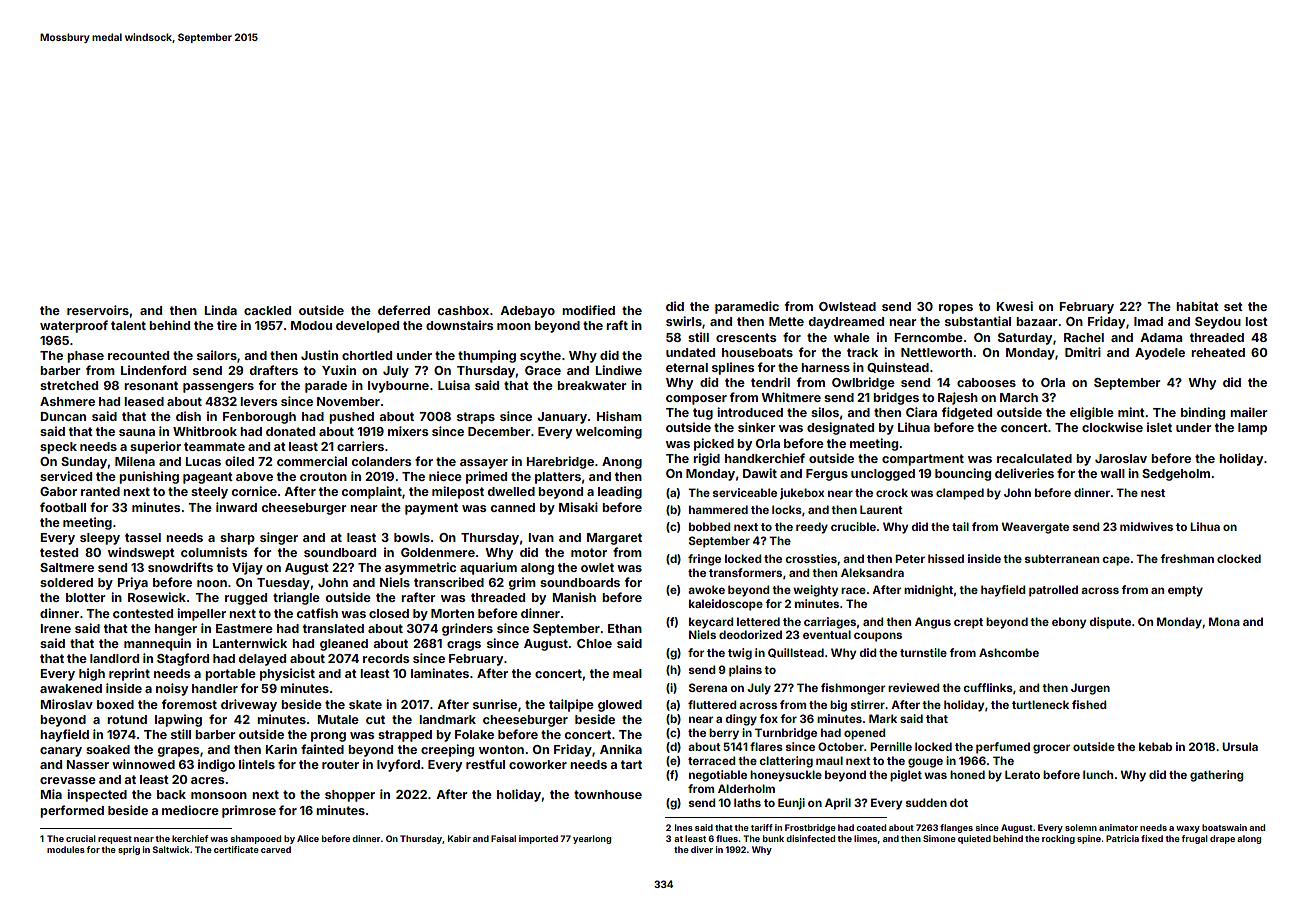  What do you see at coordinates (98, 310) in the screenshot?
I see `reservoirs` at bounding box center [98, 310].
